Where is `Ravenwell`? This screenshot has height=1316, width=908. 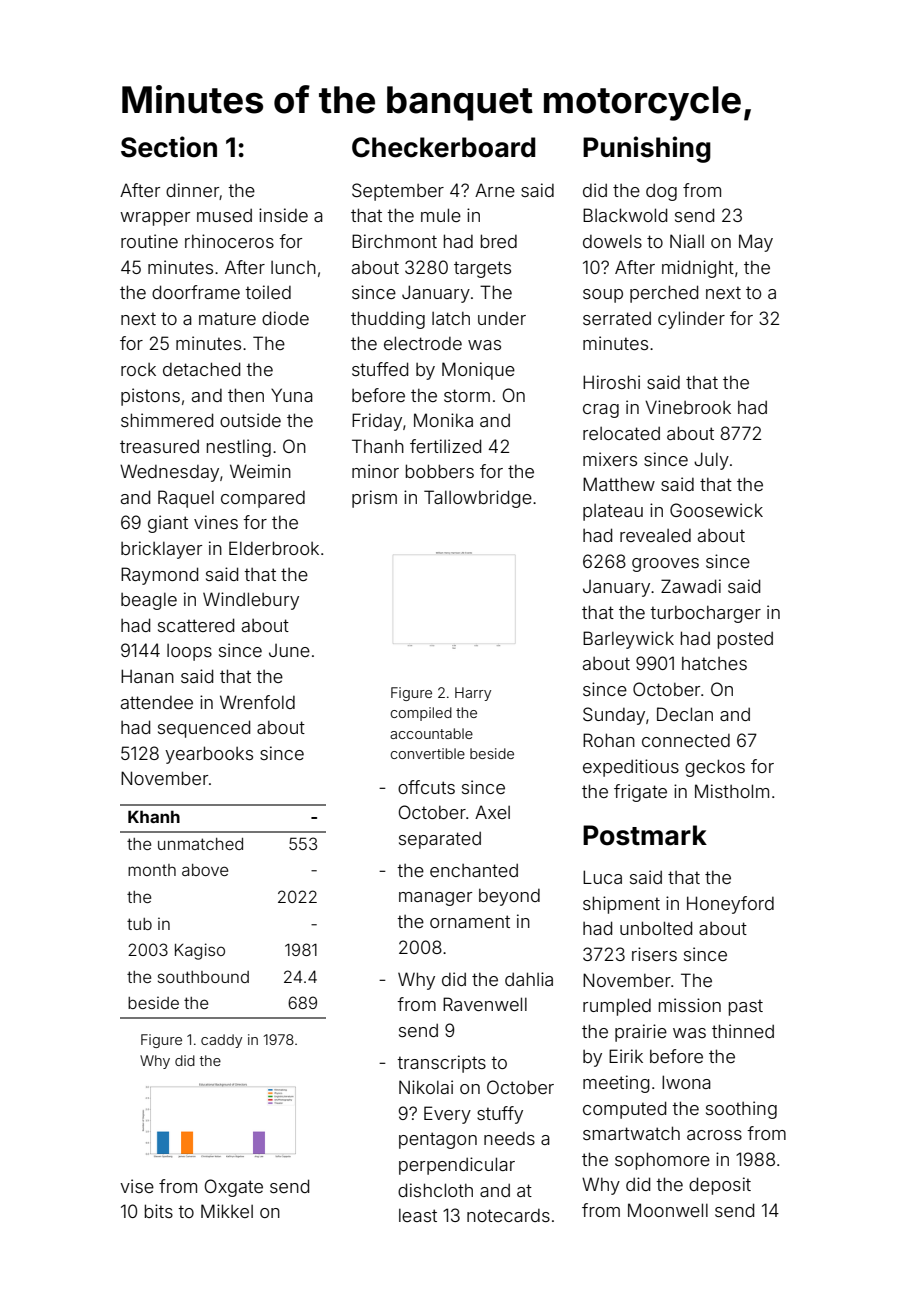 Ravenwell is located at coordinates (485, 1004).
